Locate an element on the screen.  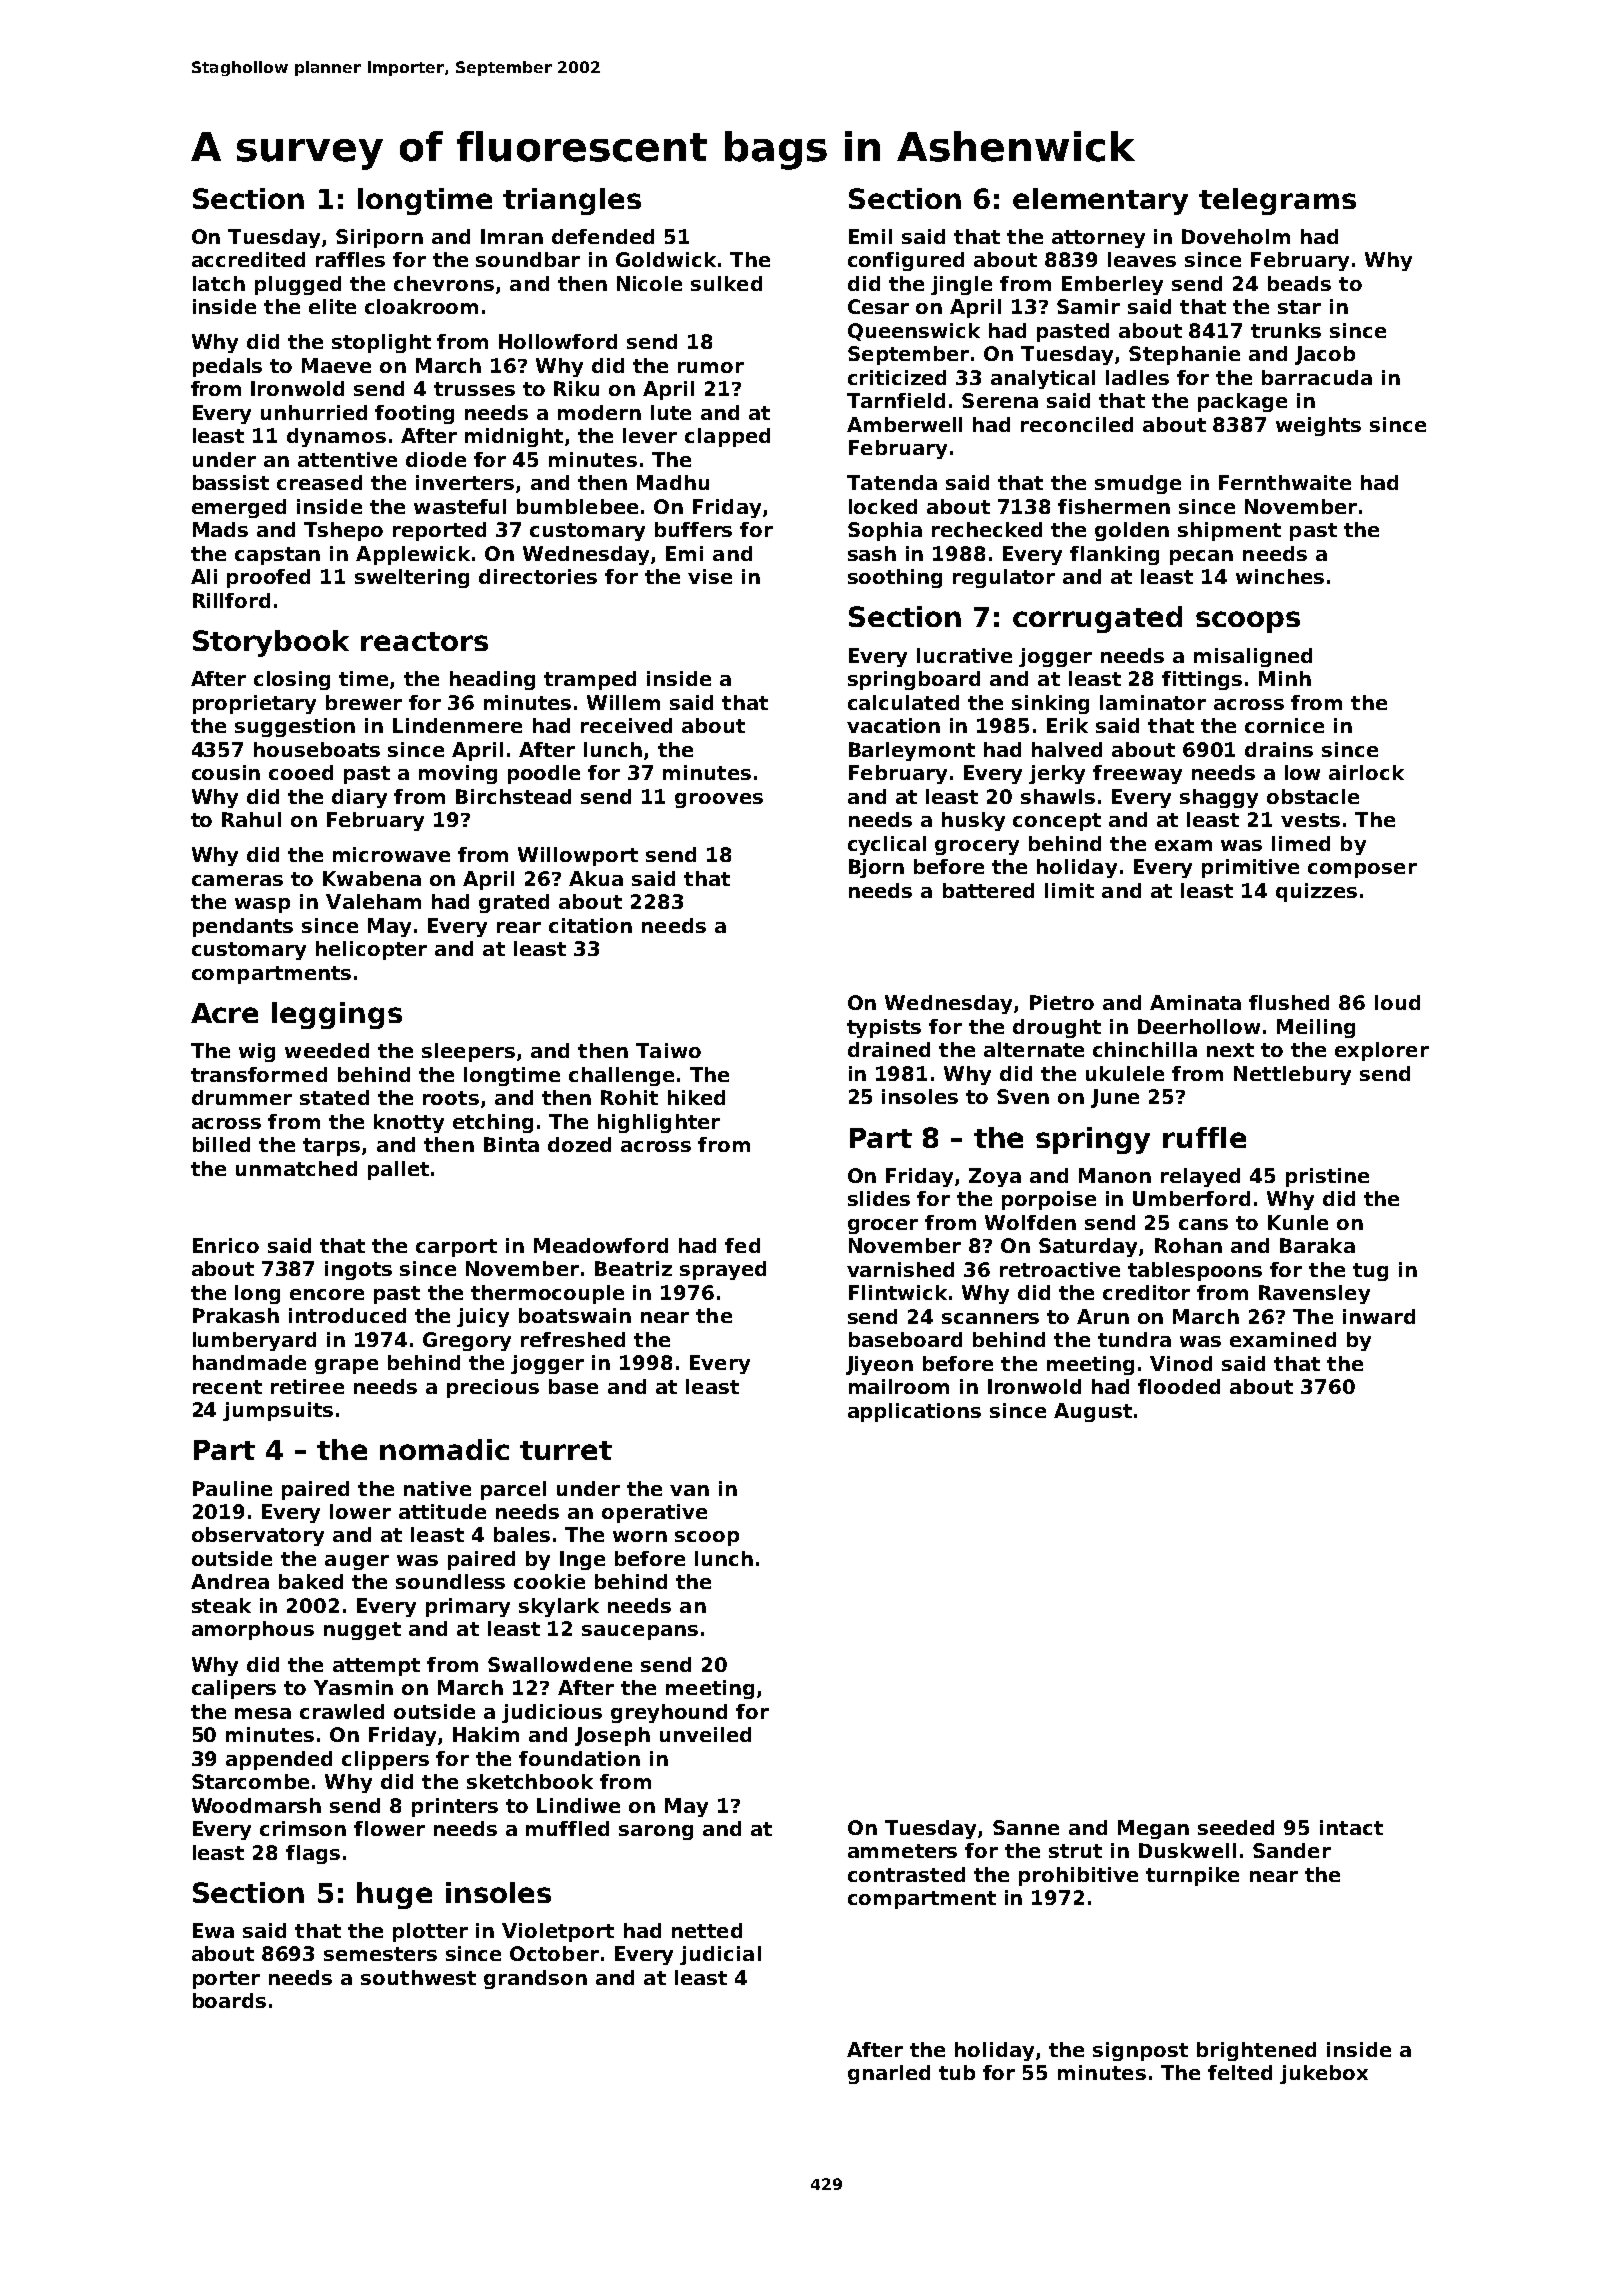
flooded is located at coordinates (1179, 1386).
